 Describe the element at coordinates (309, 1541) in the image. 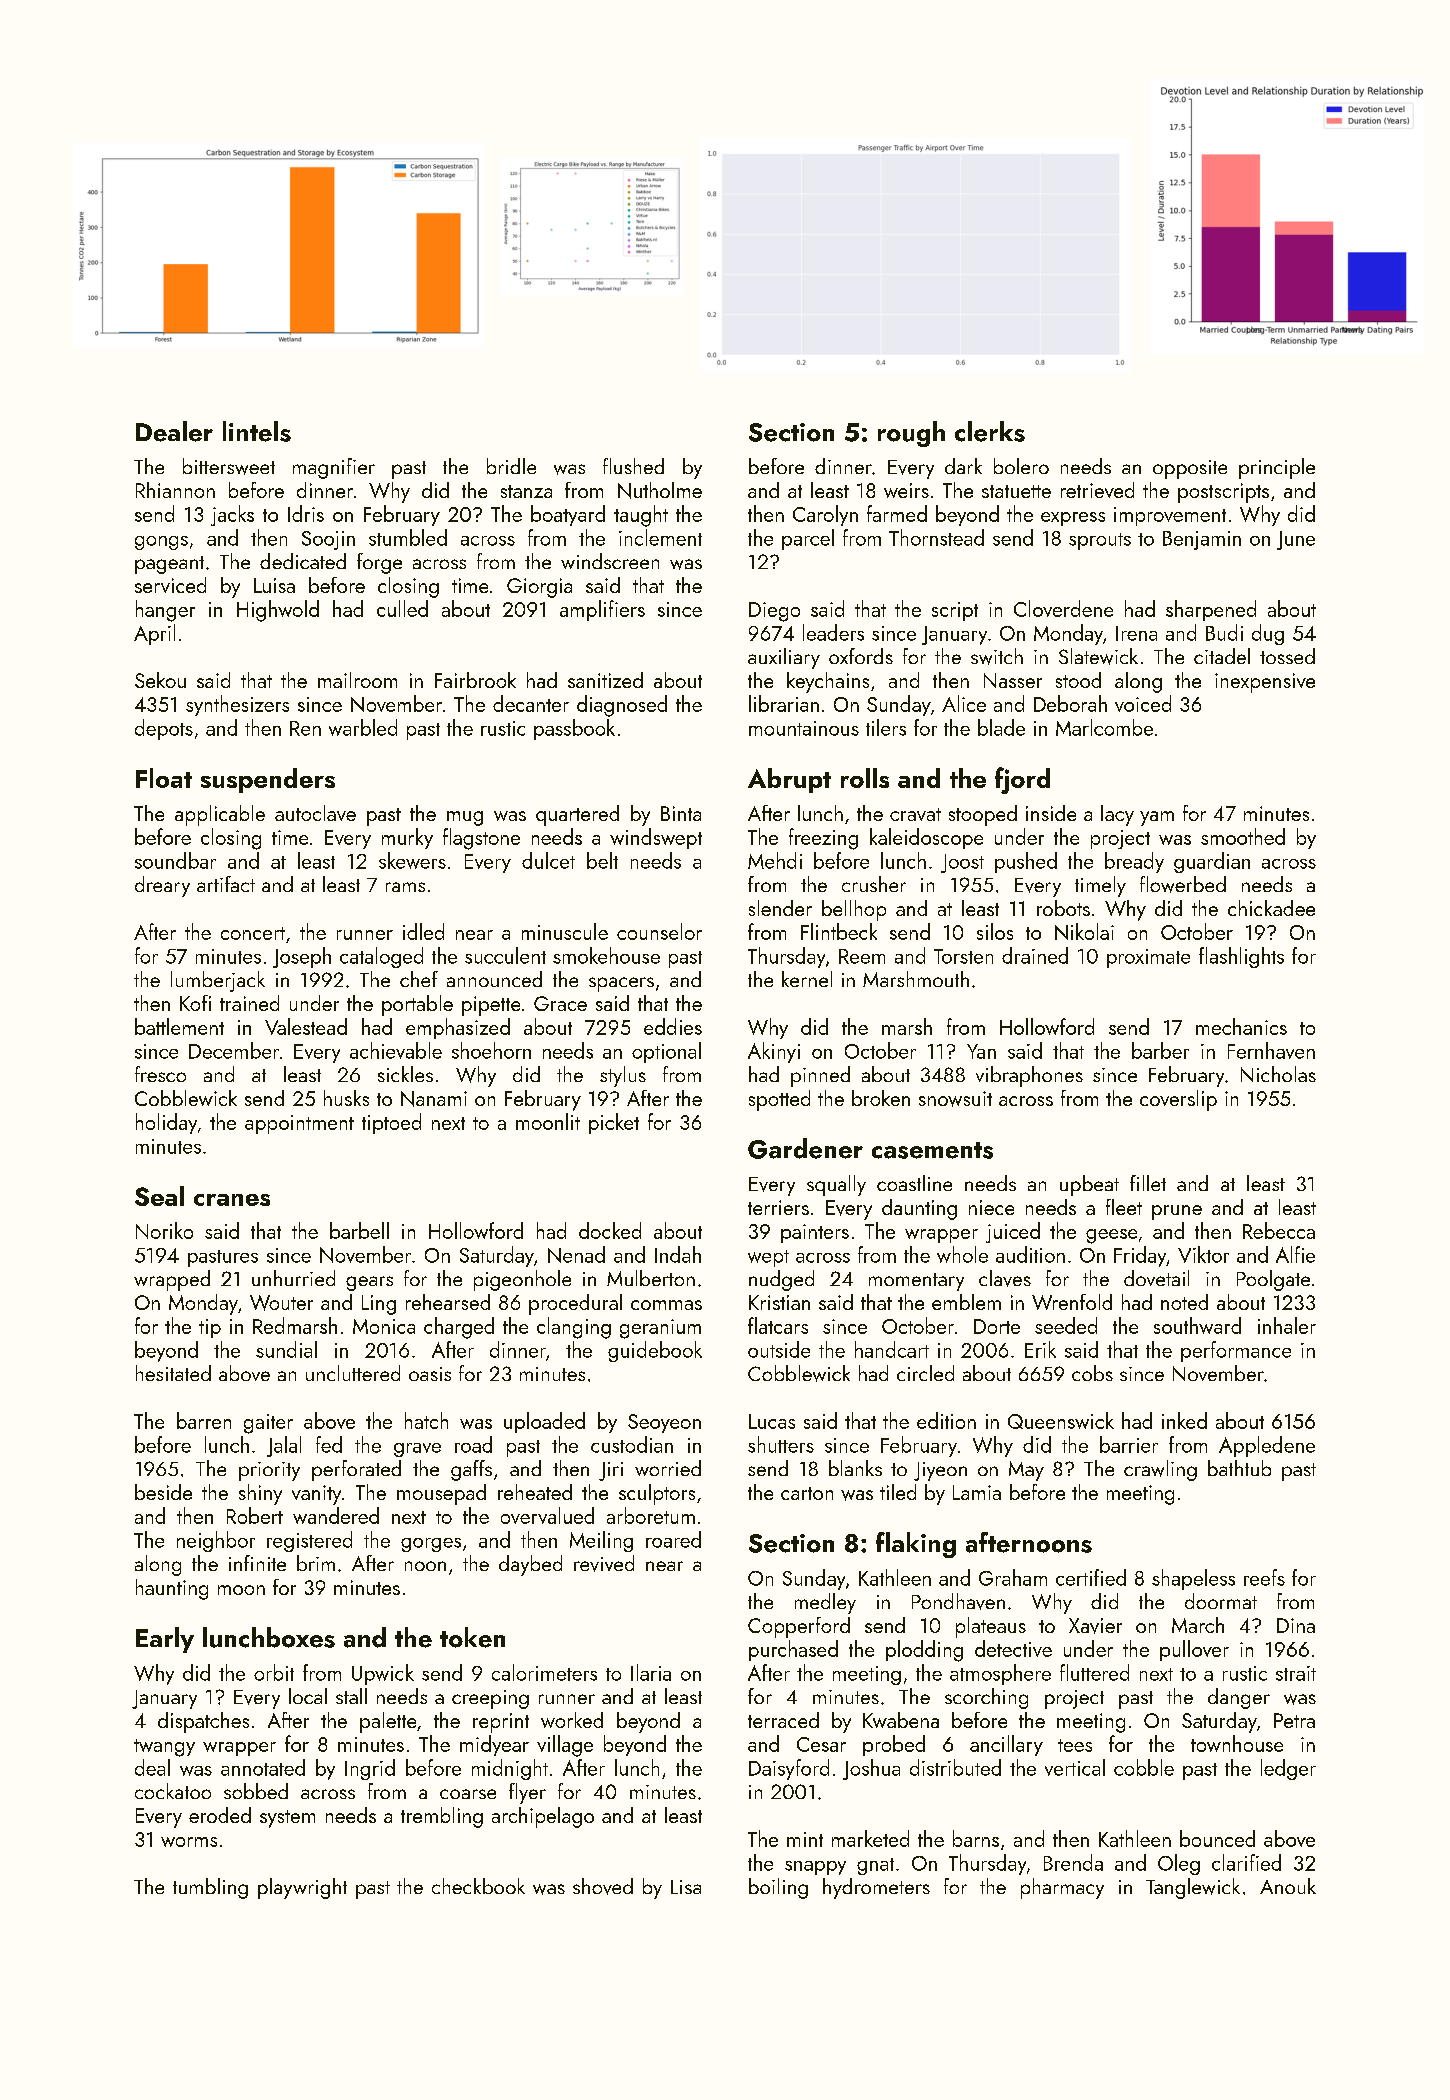

I see `registered` at that location.
